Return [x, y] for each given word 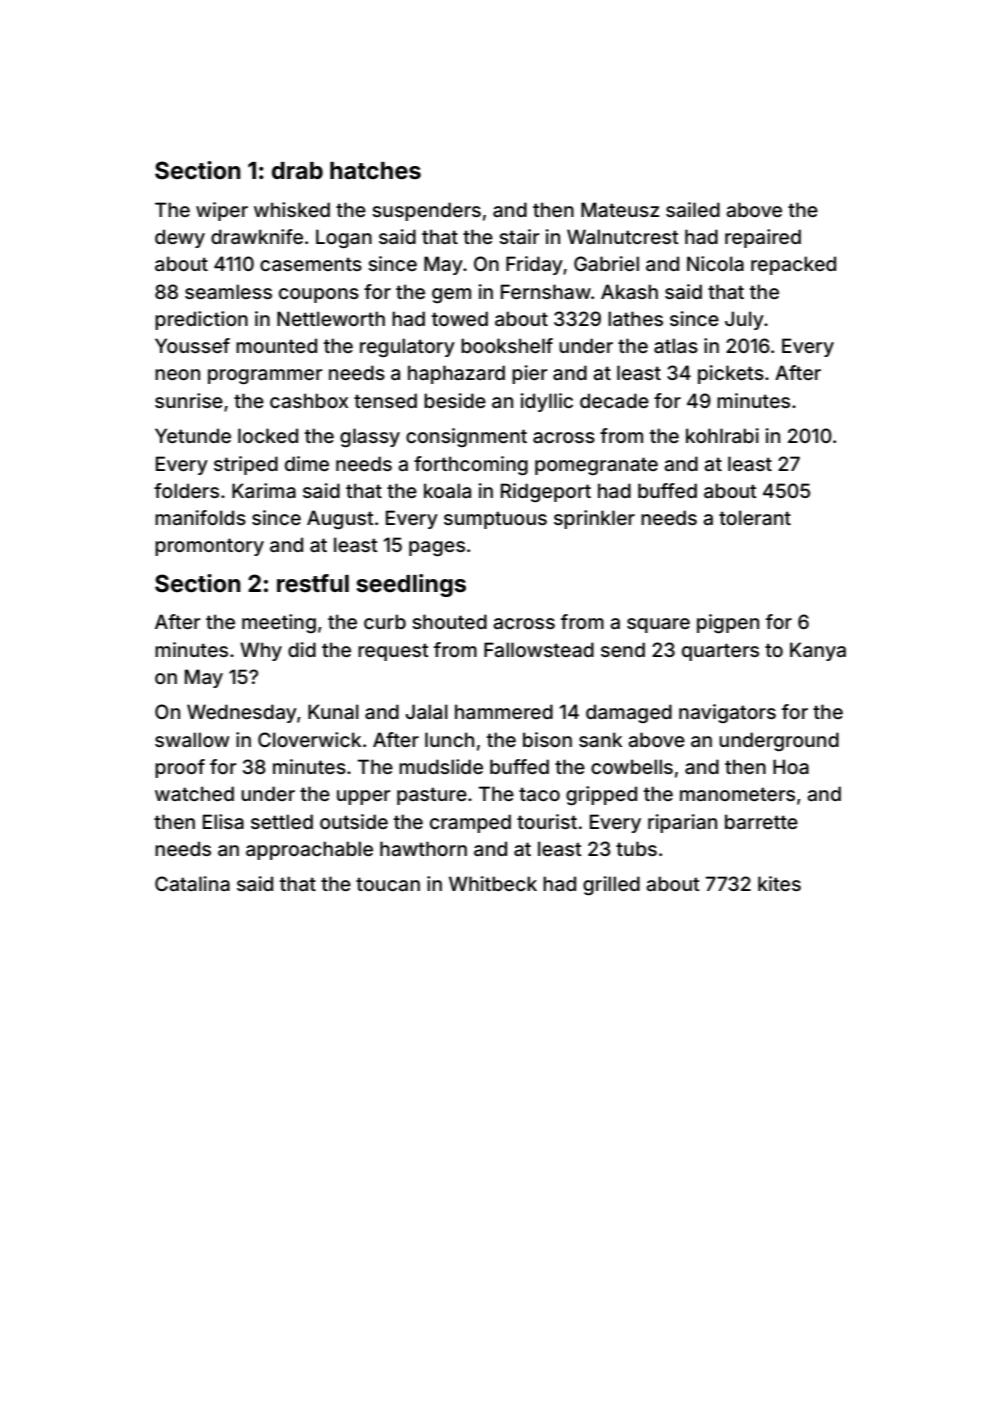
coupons [319, 295]
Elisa [223, 821]
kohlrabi [722, 435]
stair [519, 236]
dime [307, 463]
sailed [693, 209]
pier [530, 374]
